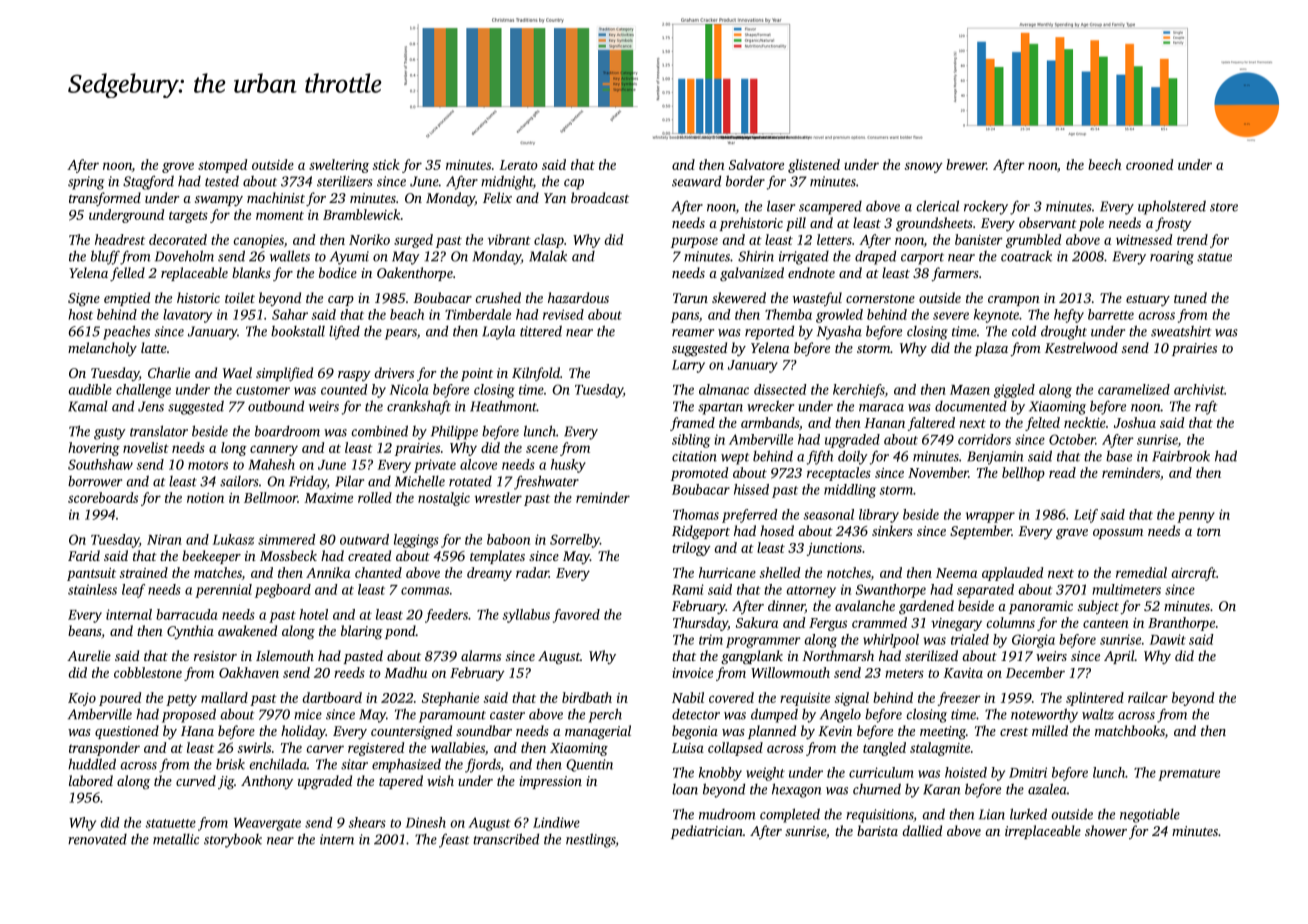  I want to click on perch, so click(605, 715).
